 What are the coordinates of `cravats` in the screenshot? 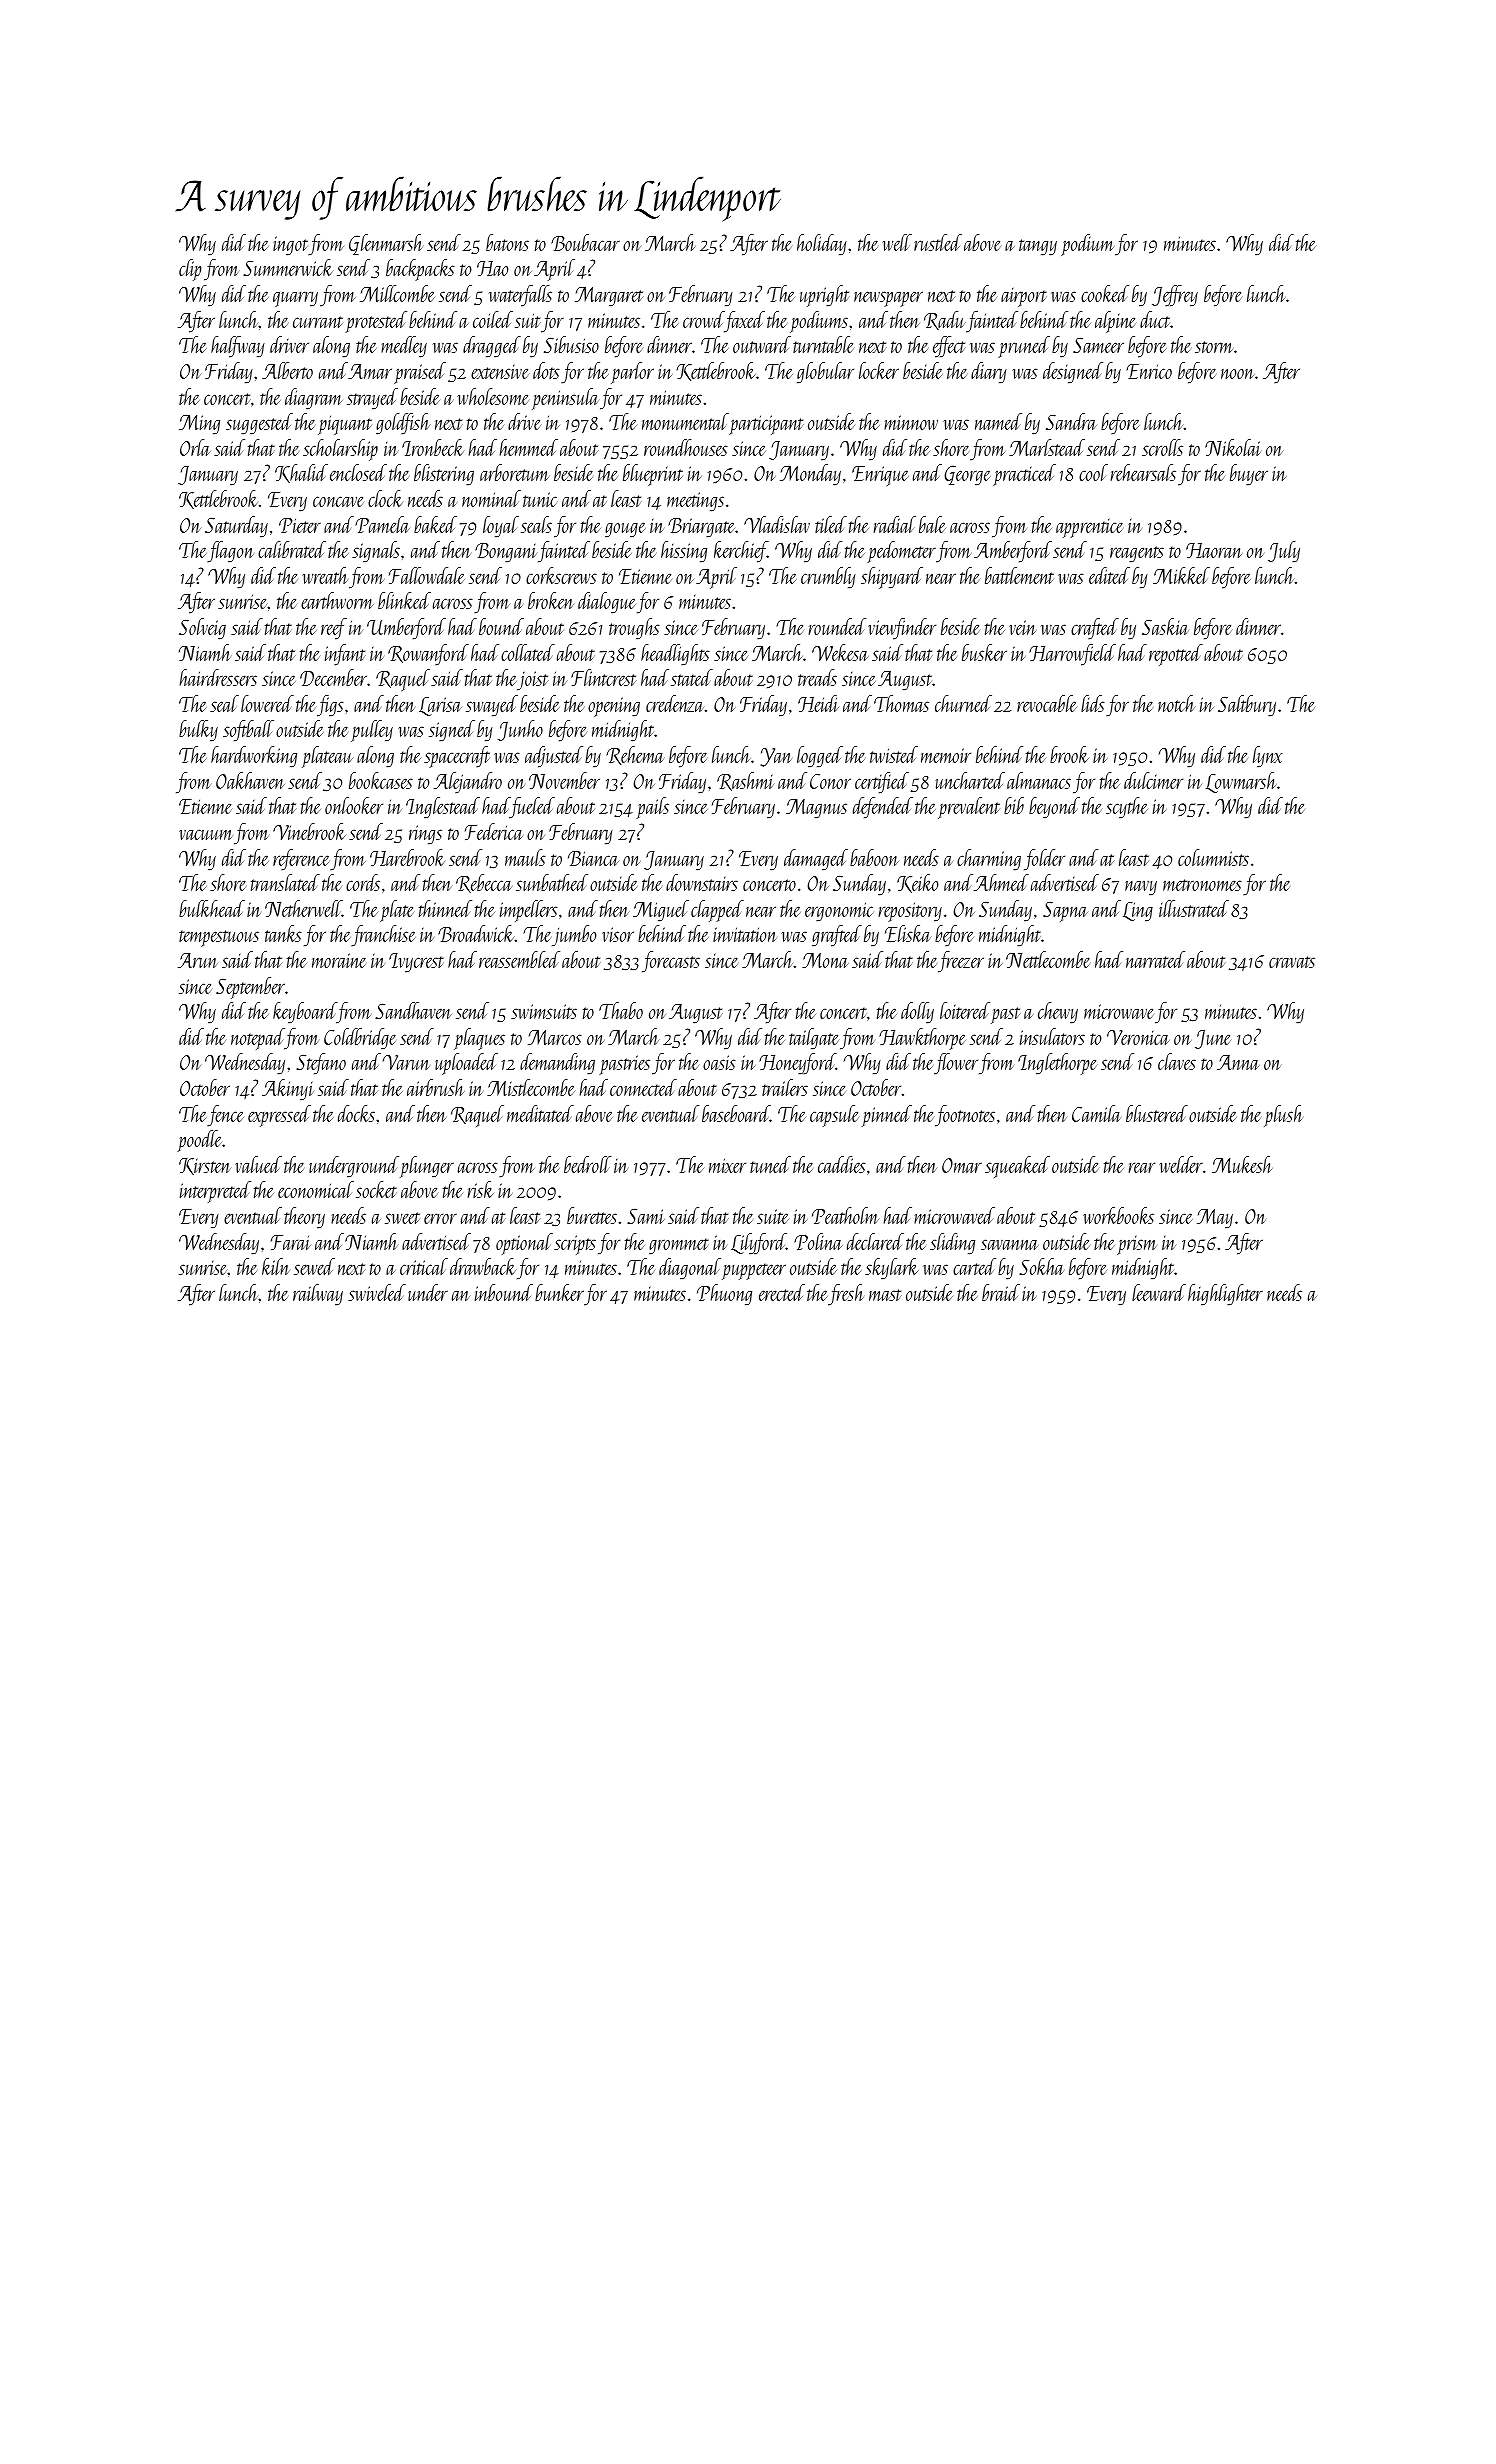 It's located at (1292, 962).
